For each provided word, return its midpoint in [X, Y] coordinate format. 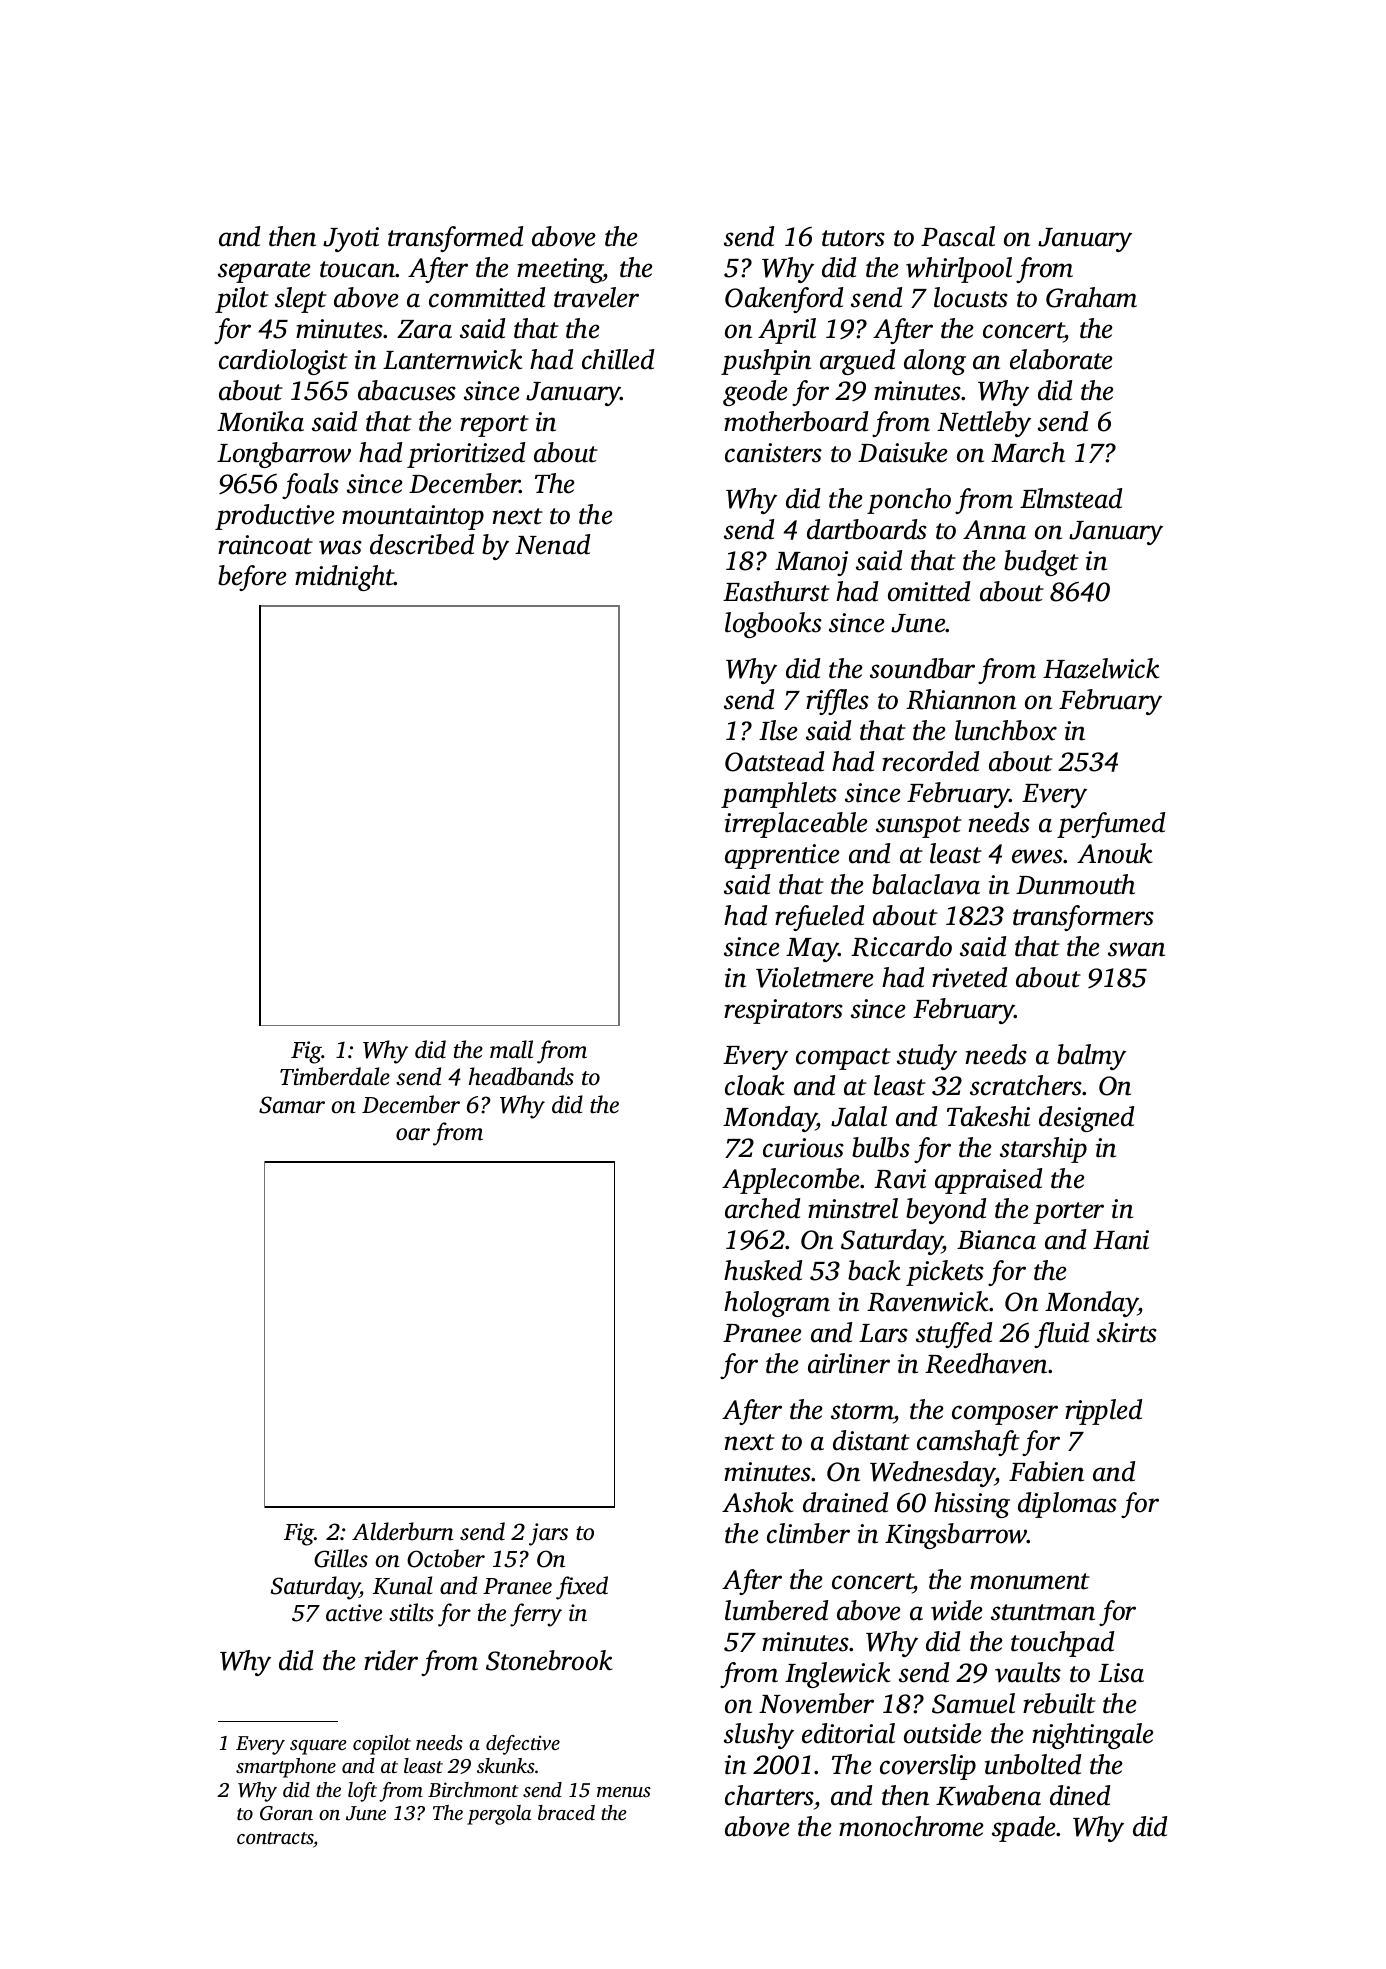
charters [769, 1795]
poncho [909, 501]
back [874, 1270]
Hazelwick [1101, 668]
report [494, 426]
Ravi [900, 1179]
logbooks [773, 625]
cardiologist [283, 362]
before [252, 578]
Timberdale [335, 1076]
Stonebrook [549, 1660]
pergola [499, 1815]
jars [548, 1534]
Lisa [1121, 1673]
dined [1080, 1795]
